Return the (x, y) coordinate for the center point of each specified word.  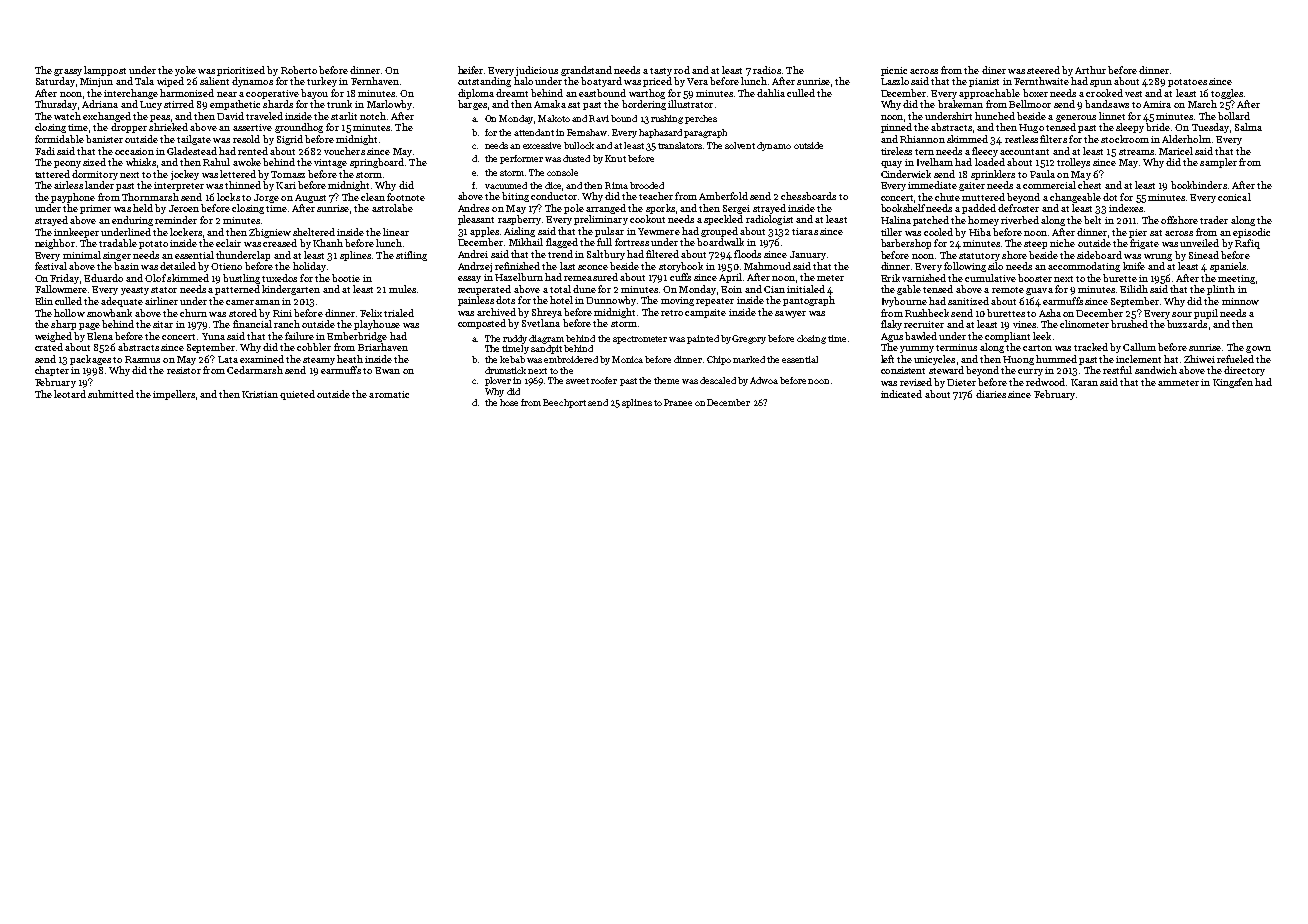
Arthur (1090, 70)
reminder (176, 220)
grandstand (586, 71)
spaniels (1228, 267)
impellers (174, 395)
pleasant (476, 220)
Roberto (299, 70)
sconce (593, 267)
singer (117, 256)
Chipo (719, 360)
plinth (1221, 290)
